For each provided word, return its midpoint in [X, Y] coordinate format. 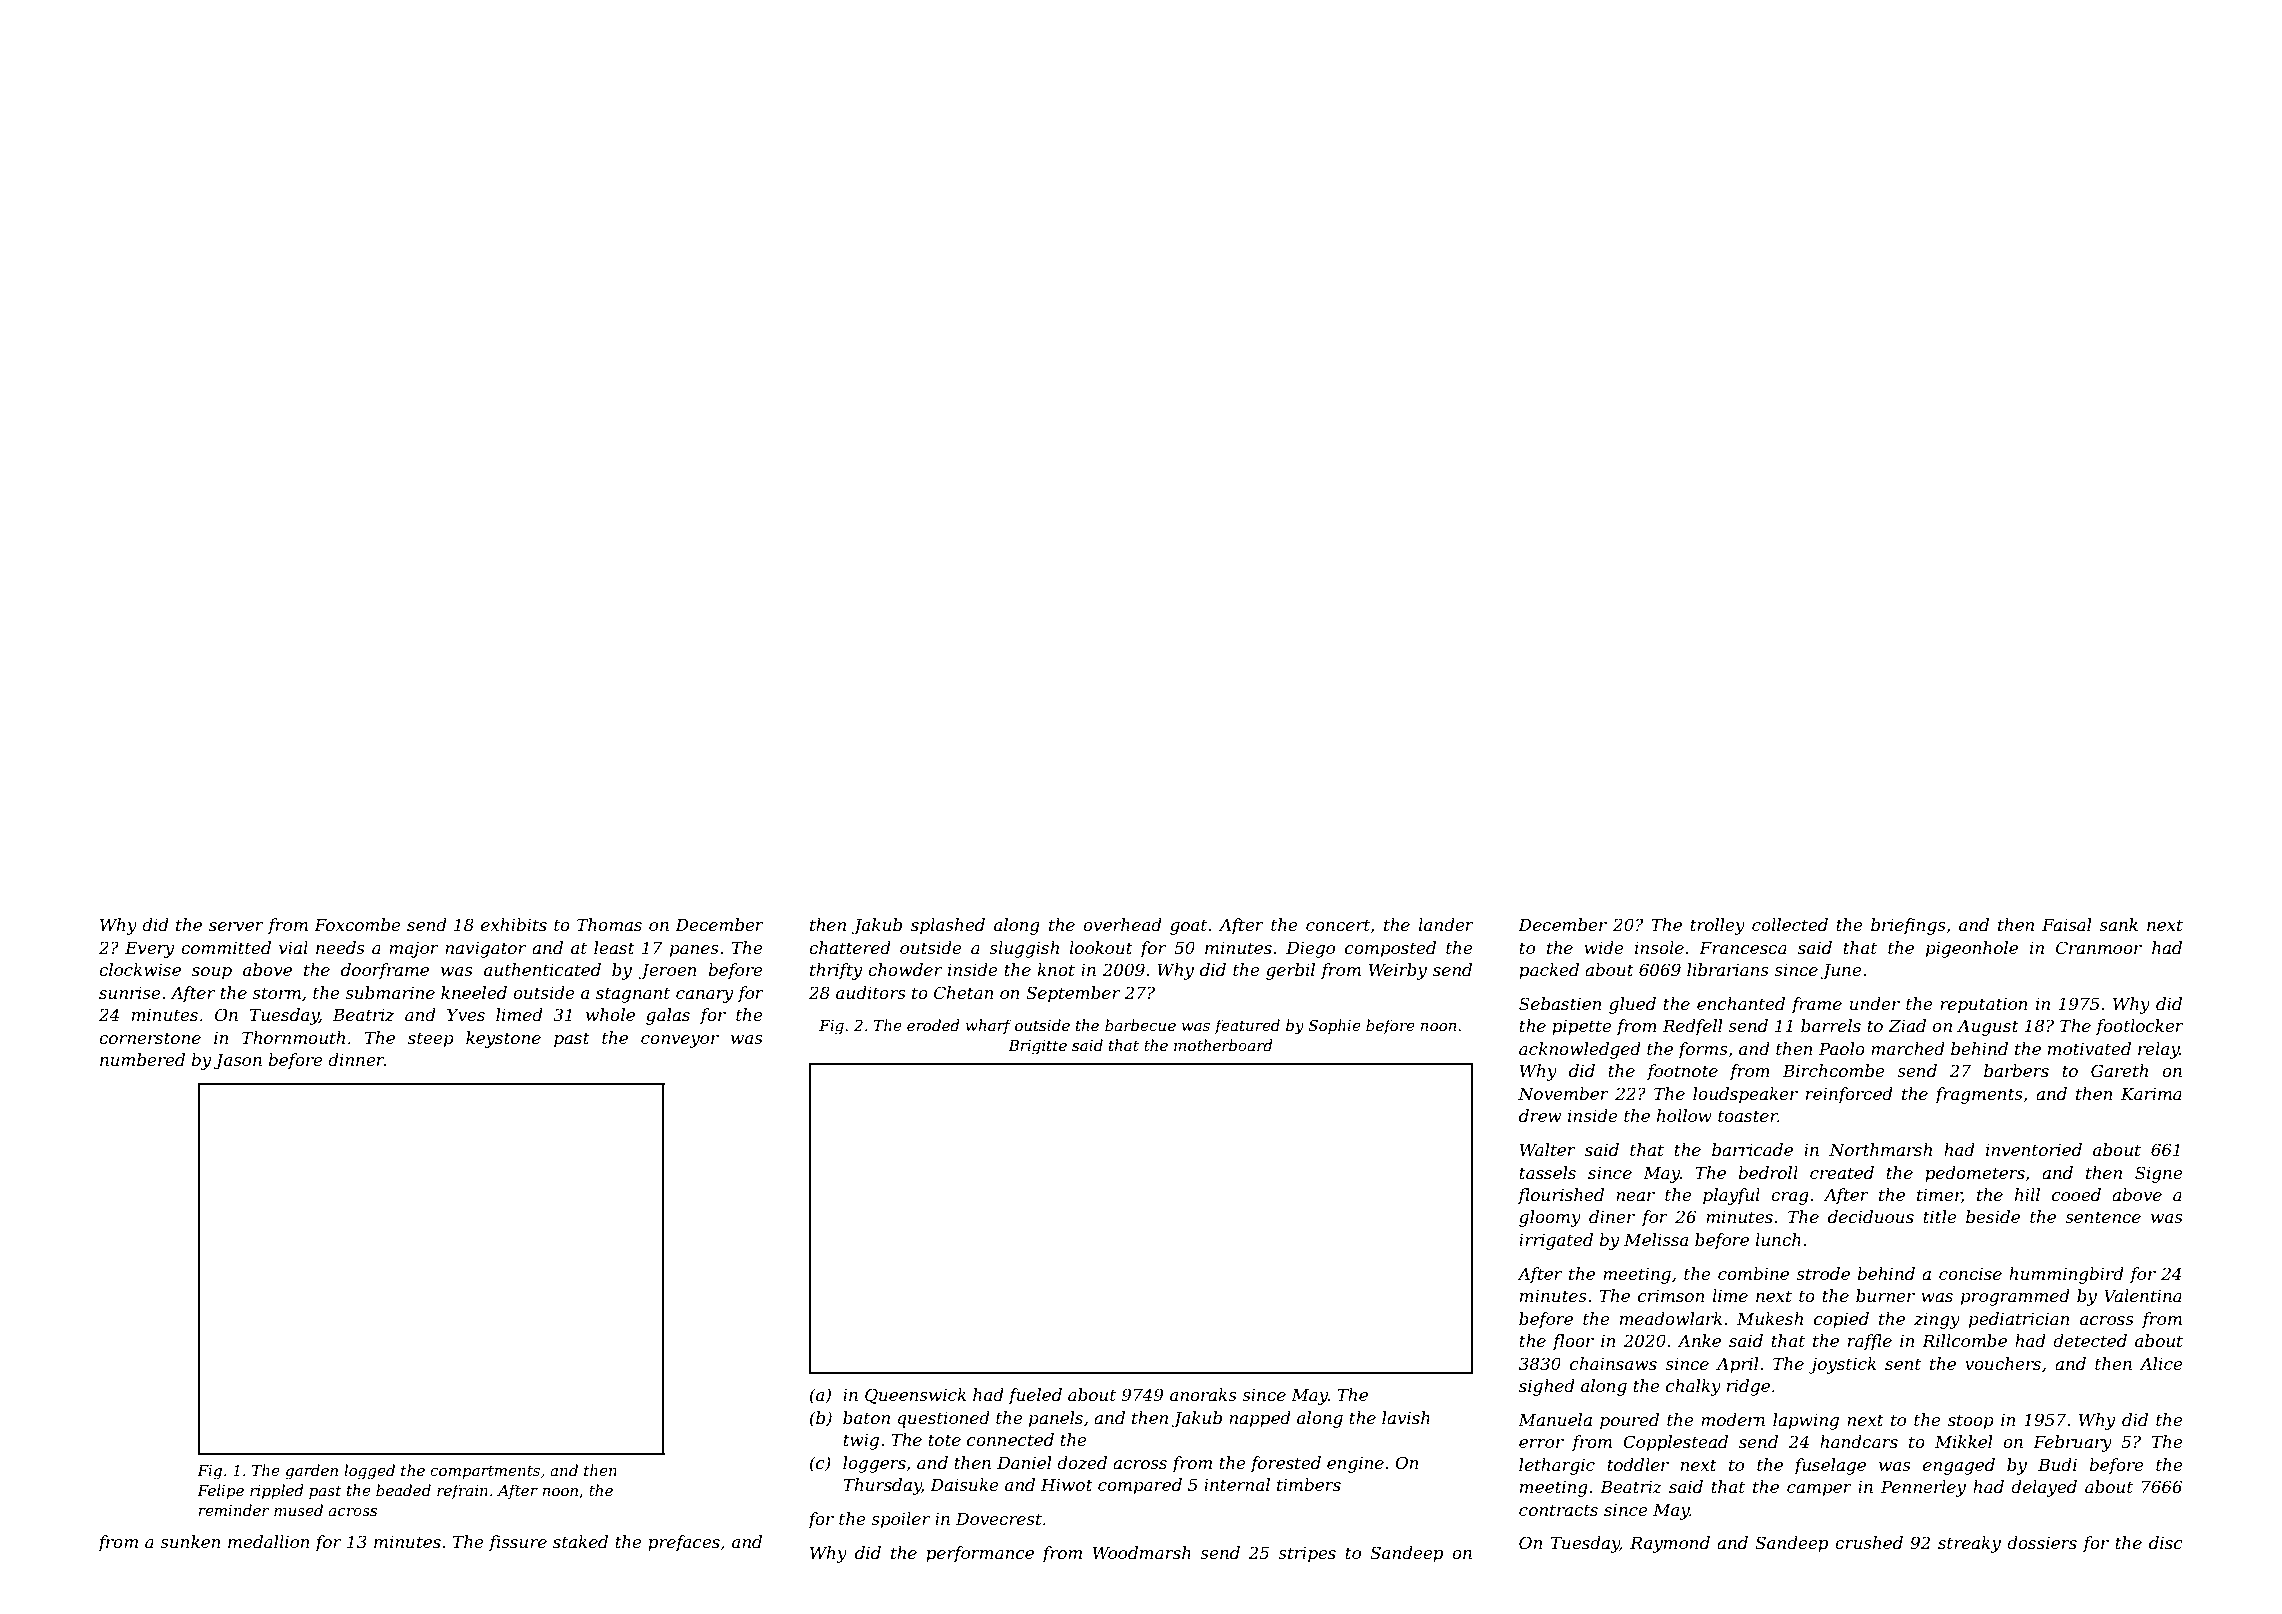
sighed [1547, 1387]
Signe [2158, 1174]
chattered [850, 947]
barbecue [1140, 1025]
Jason [237, 1061]
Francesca [1743, 947]
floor [1573, 1342]
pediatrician [2019, 1320]
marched [1908, 1048]
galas [668, 1016]
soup [212, 973]
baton [866, 1417]
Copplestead [1675, 1443]
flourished [1561, 1196]
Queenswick [915, 1396]
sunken [190, 1541]
